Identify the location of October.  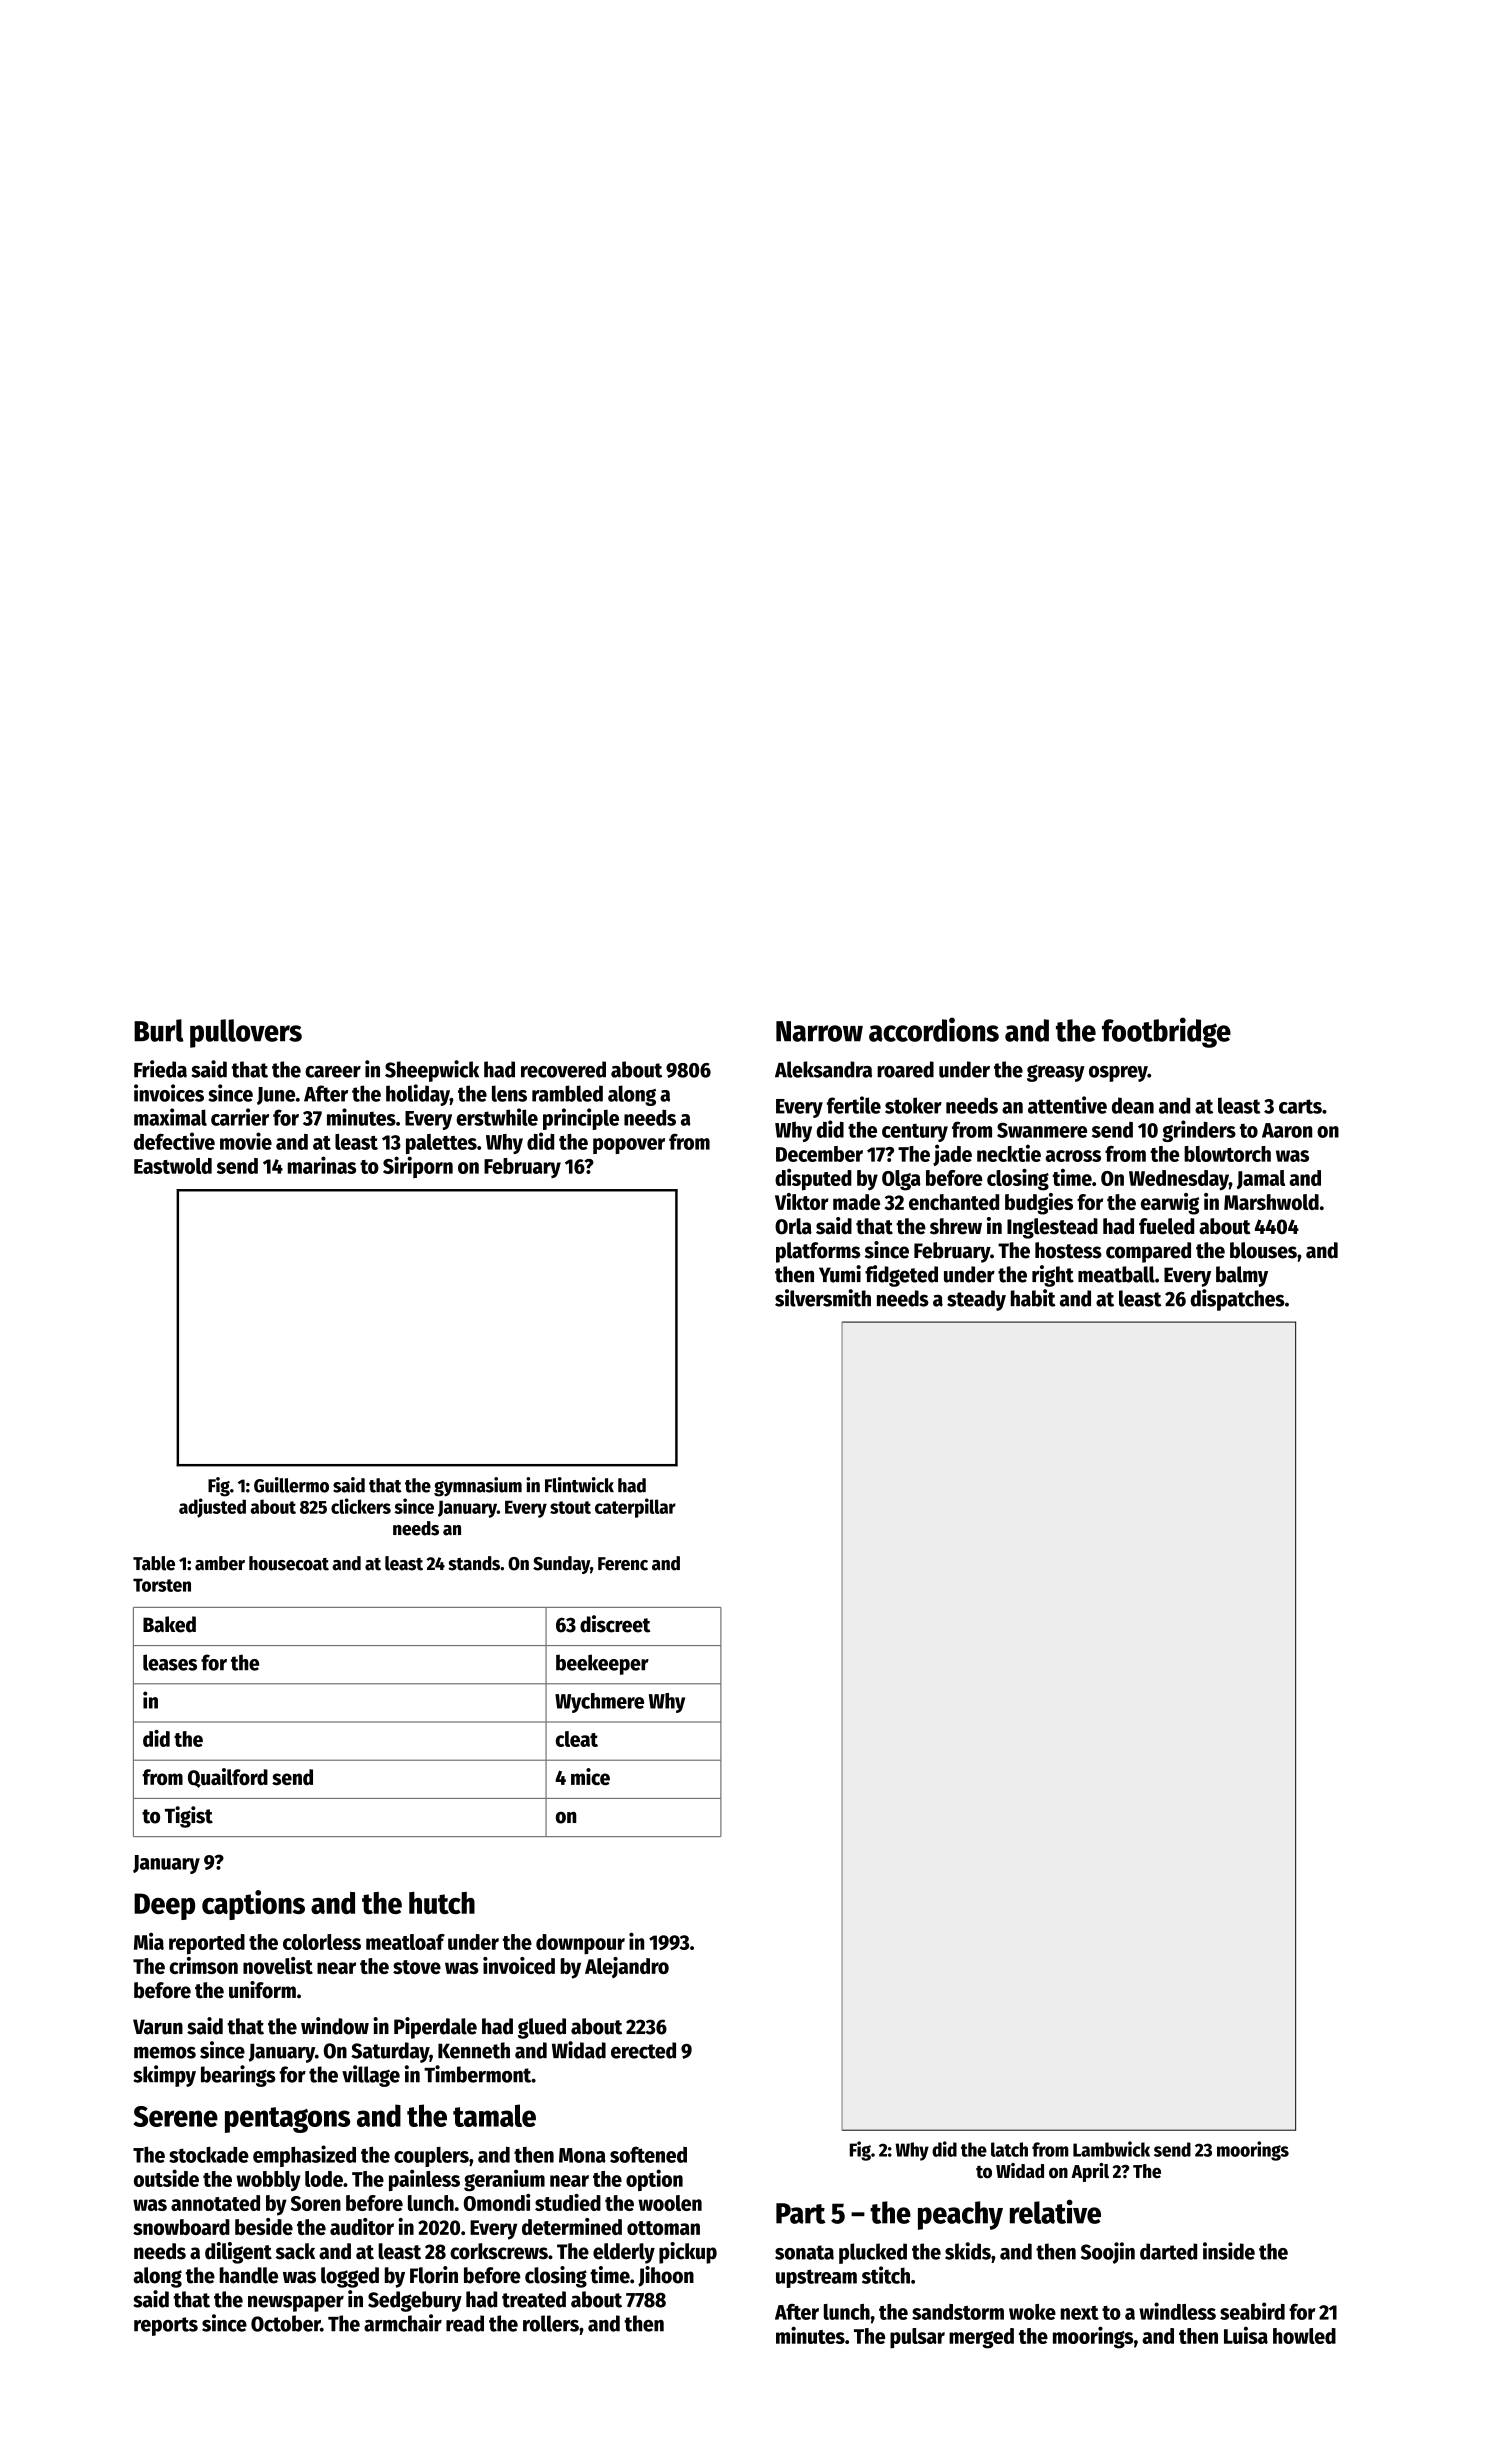
(285, 2323).
